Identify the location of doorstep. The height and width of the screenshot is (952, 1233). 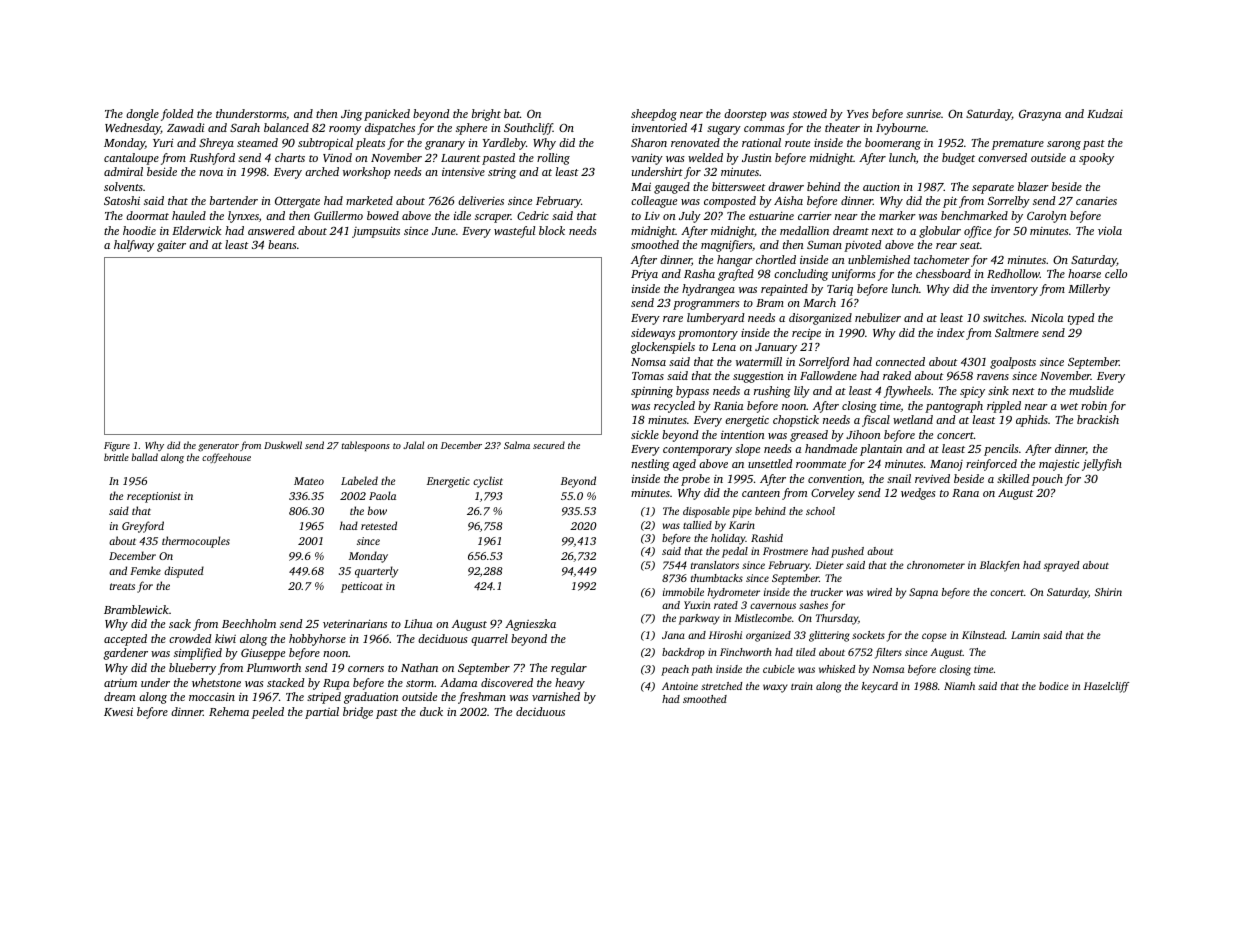
(745, 115).
